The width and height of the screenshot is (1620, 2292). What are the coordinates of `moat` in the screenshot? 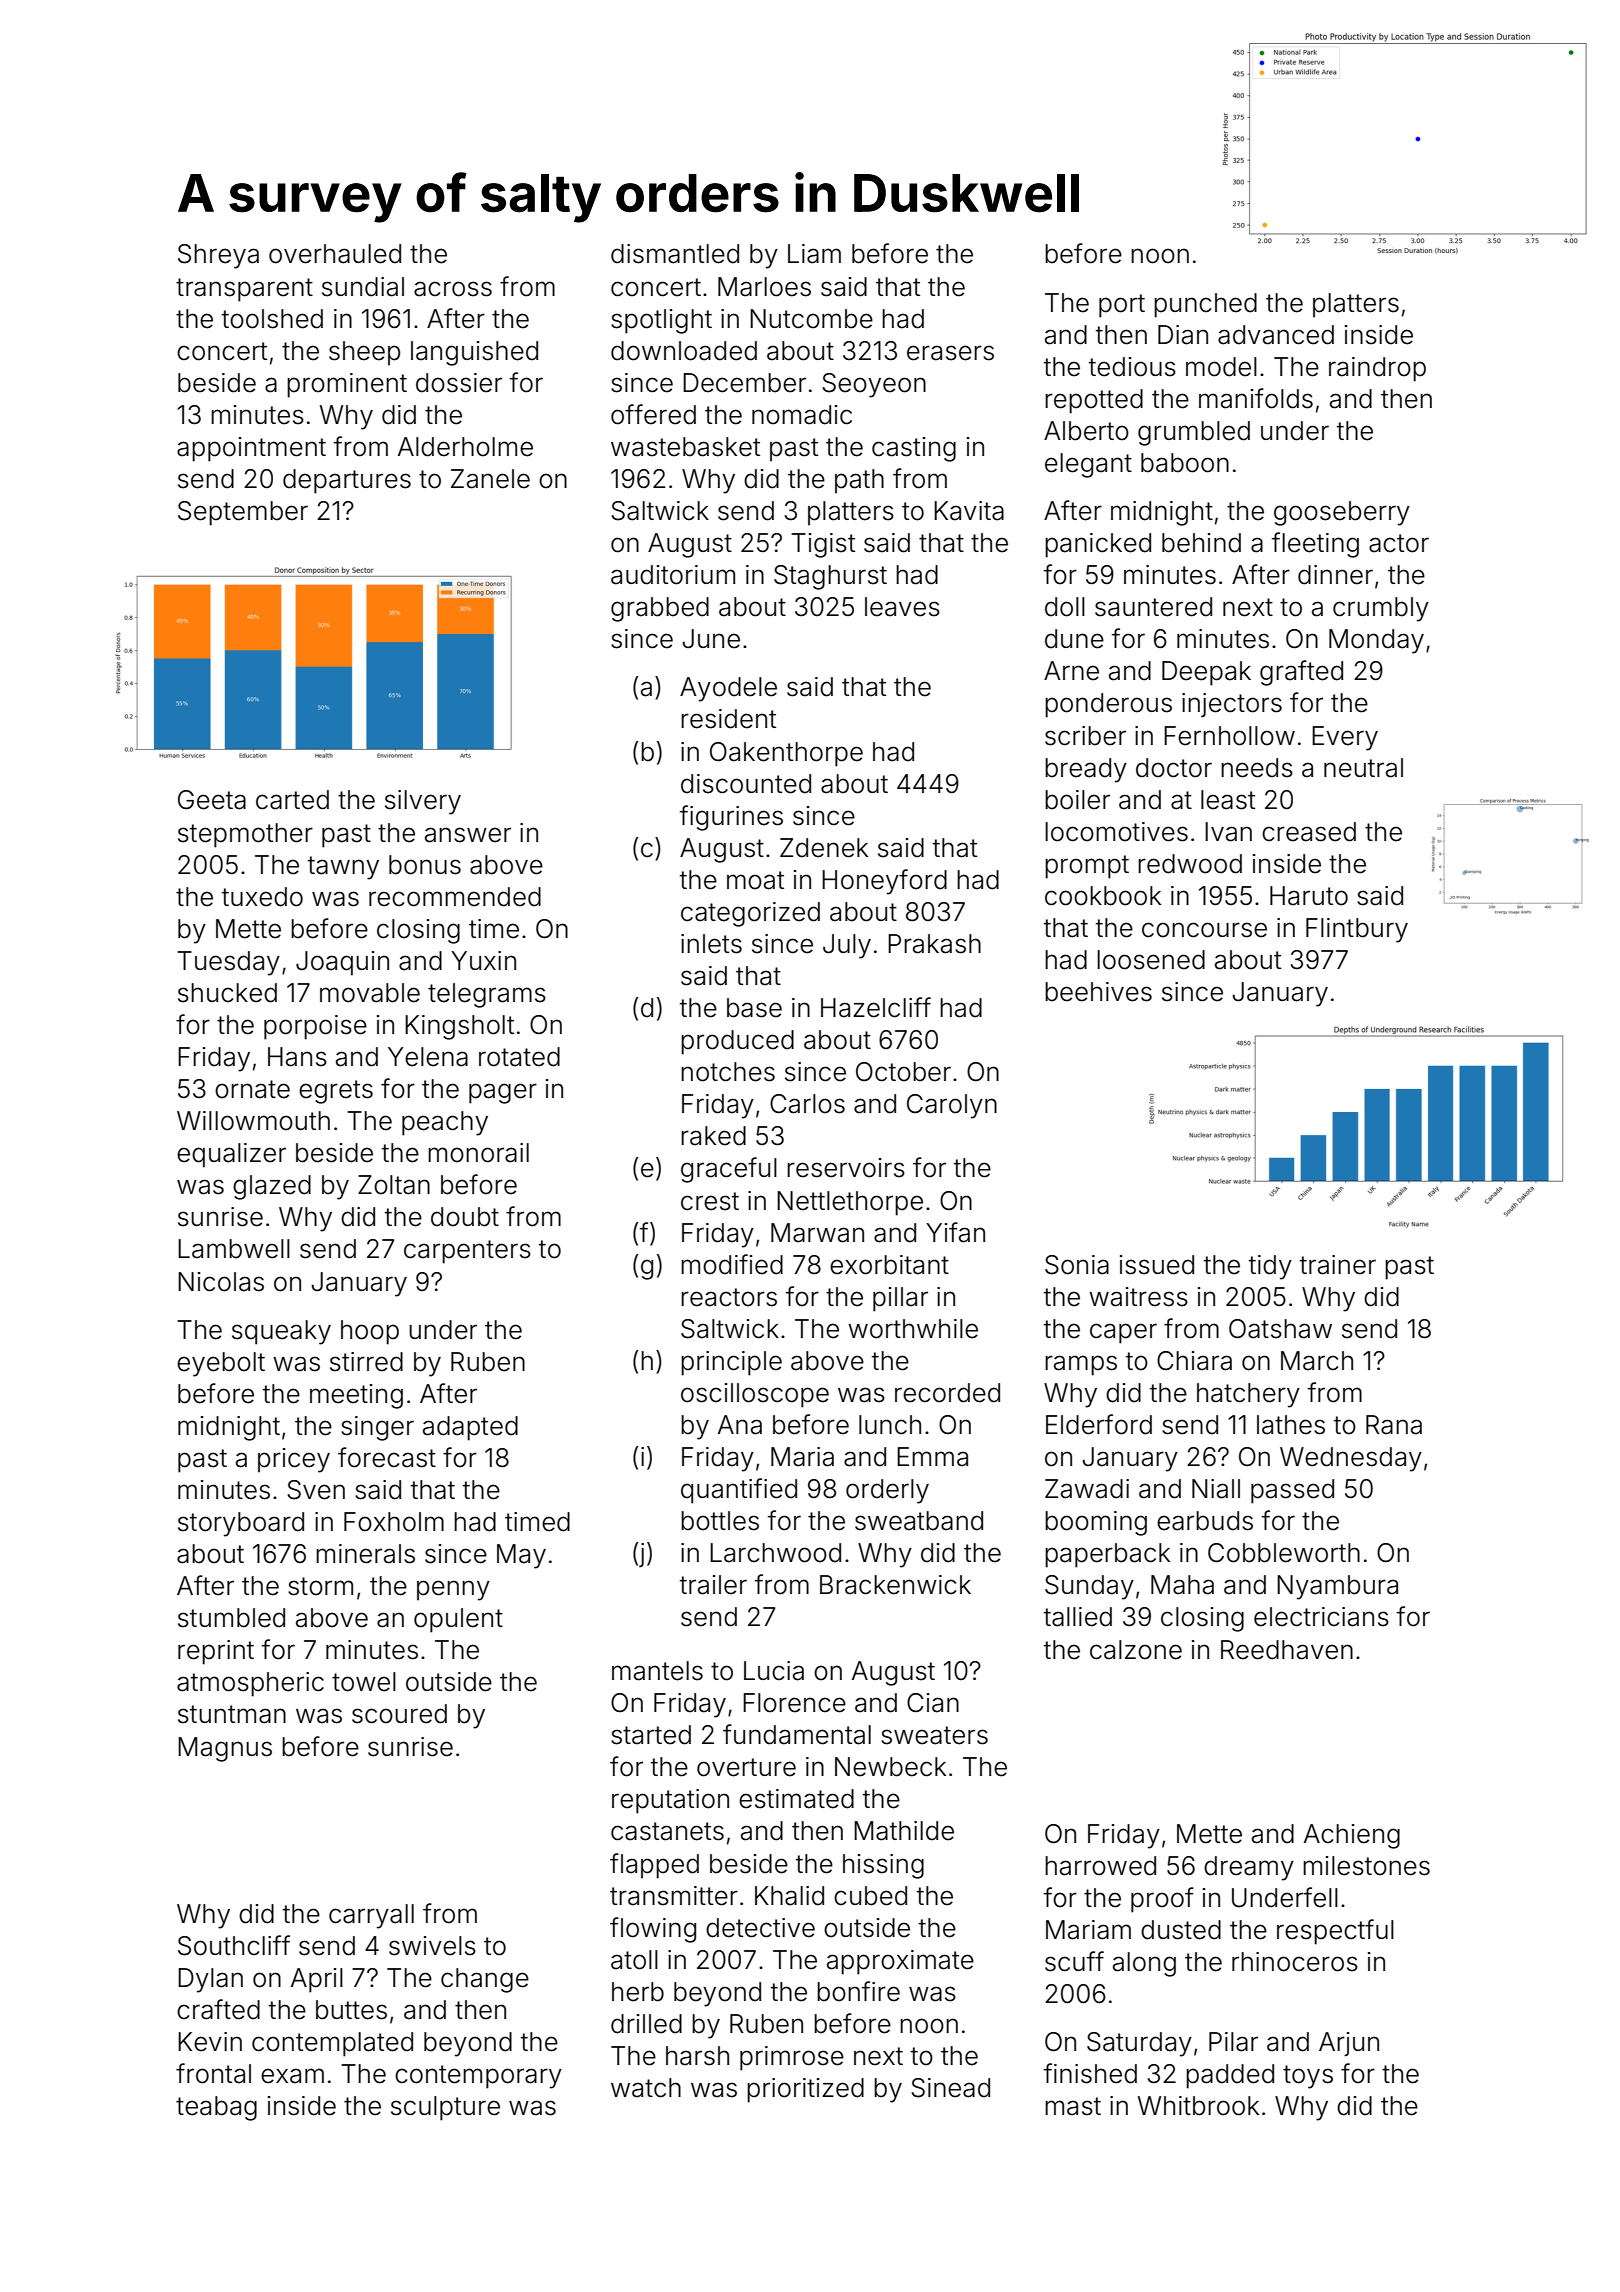 It's located at (755, 880).
